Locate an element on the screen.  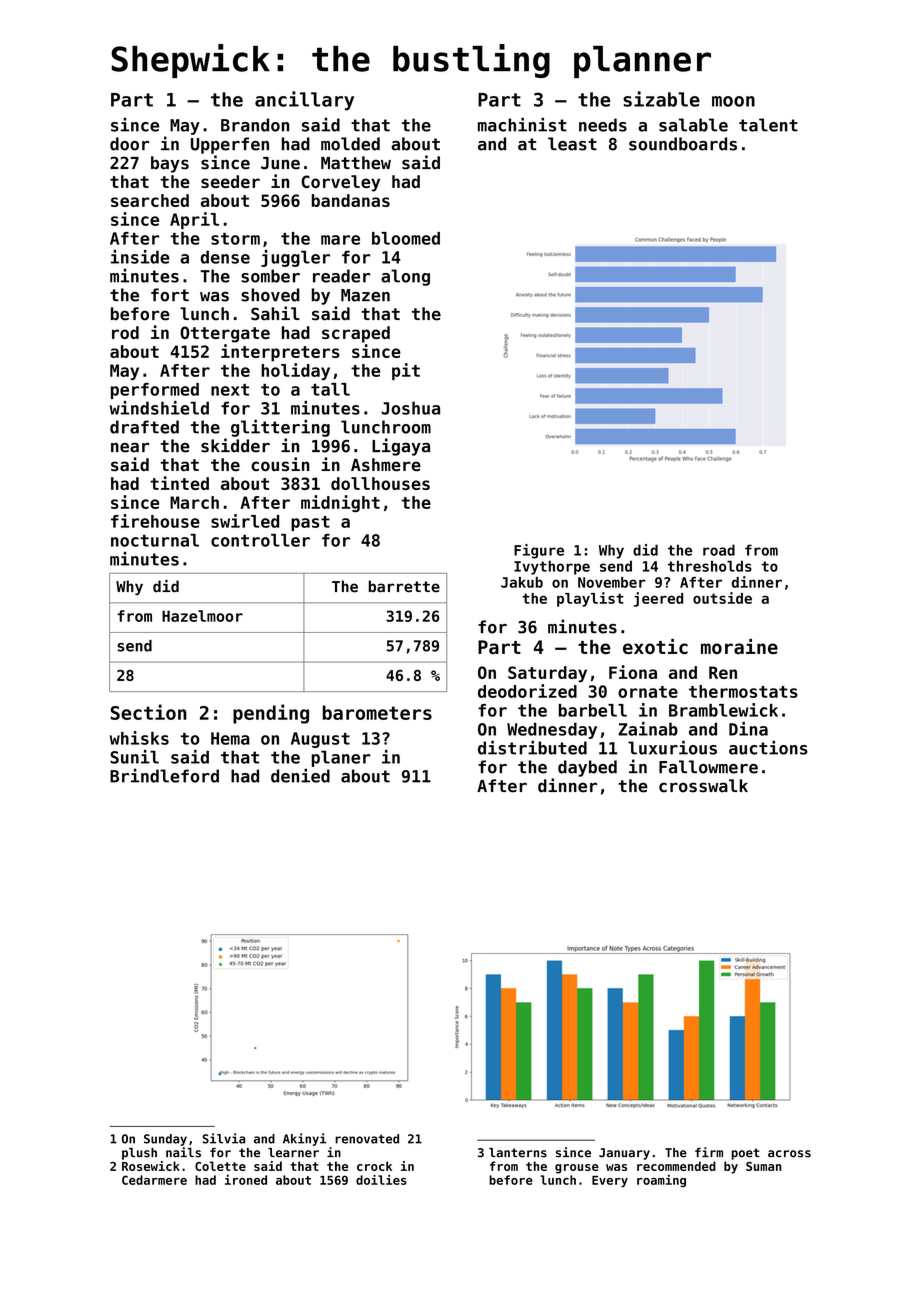
ironed is located at coordinates (246, 1180).
